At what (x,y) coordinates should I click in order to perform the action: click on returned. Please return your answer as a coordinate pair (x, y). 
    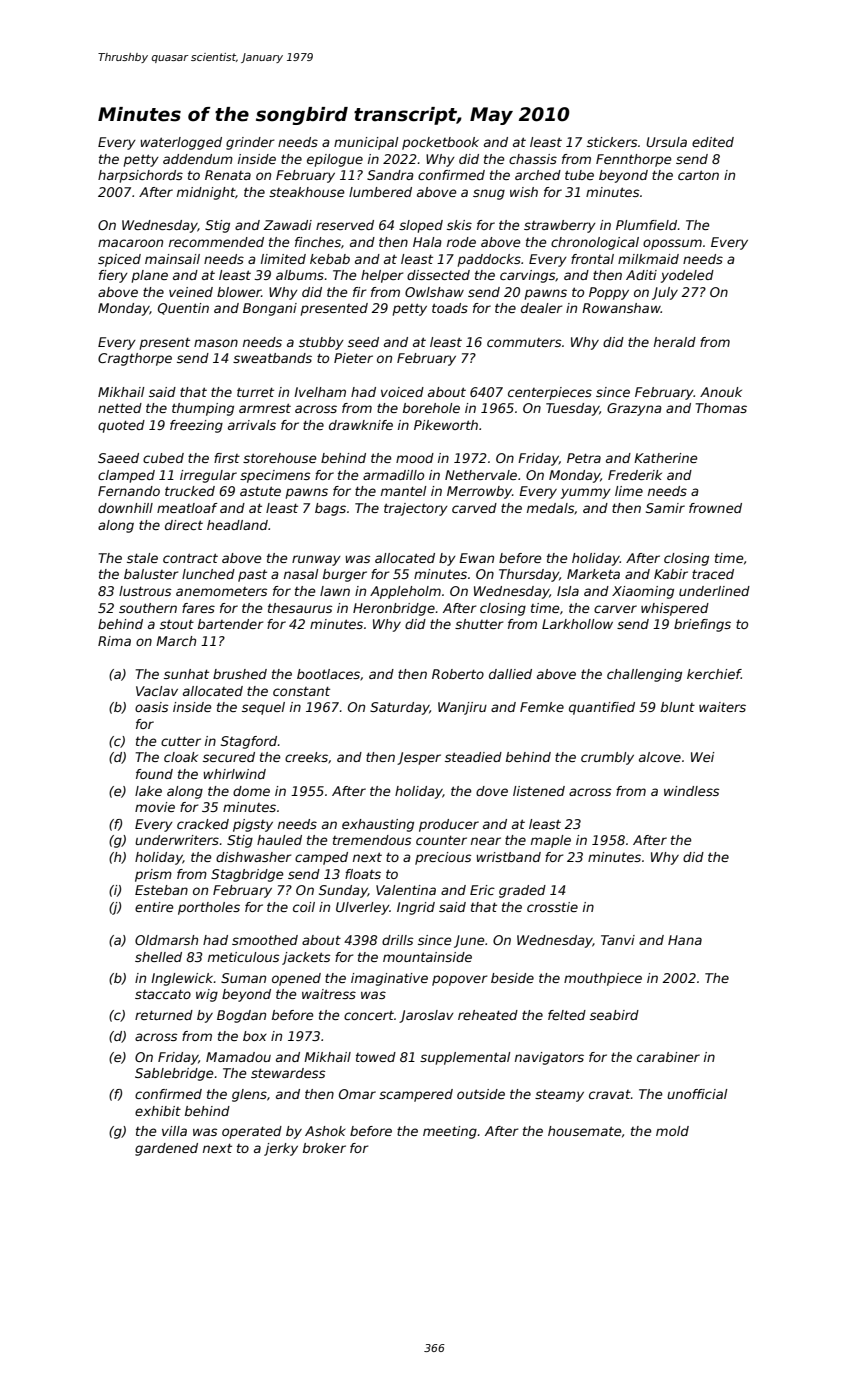
    Looking at the image, I should click on (164, 1015).
